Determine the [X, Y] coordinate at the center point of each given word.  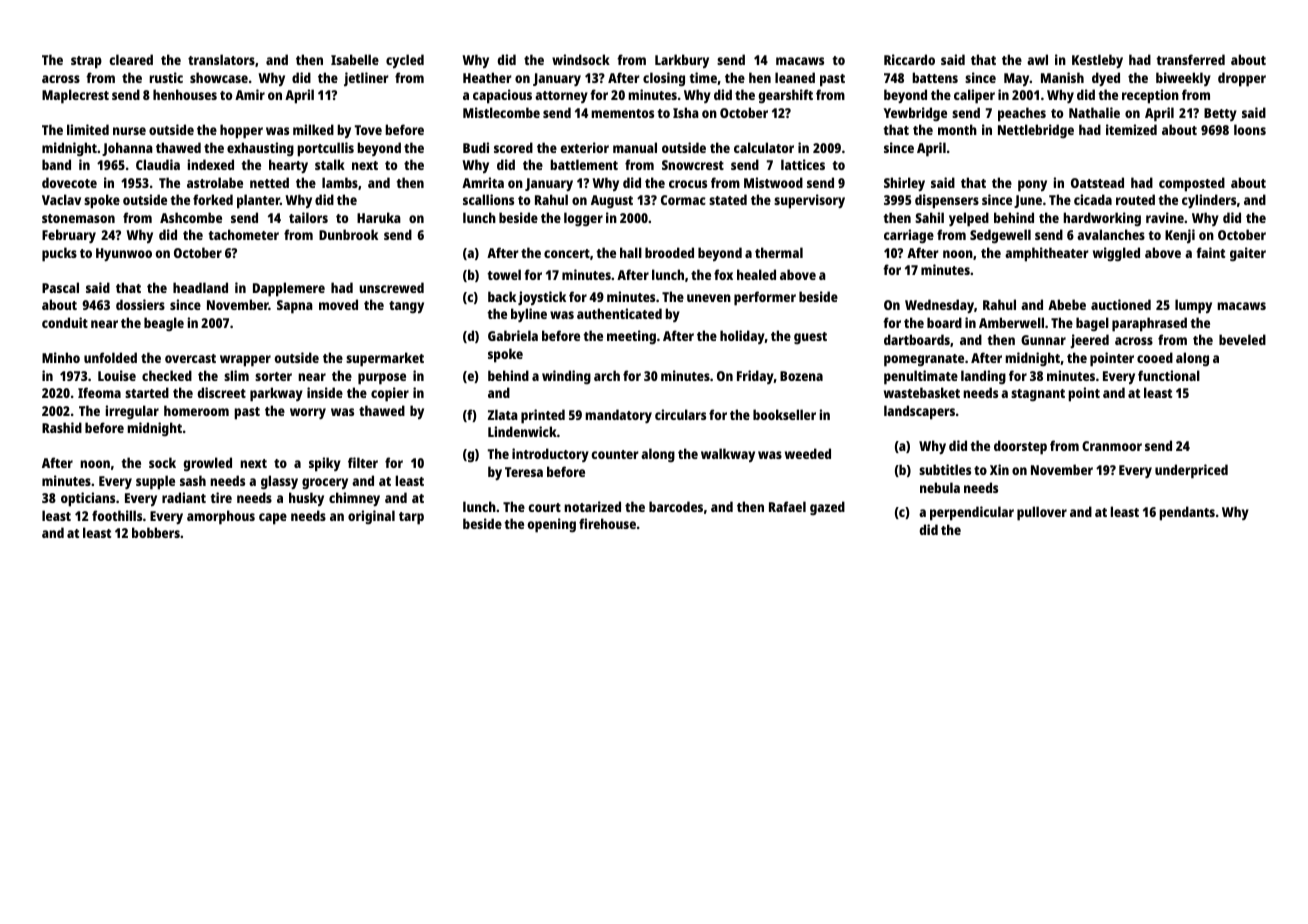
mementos [622, 113]
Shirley [904, 184]
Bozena [801, 376]
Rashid [62, 427]
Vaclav [61, 199]
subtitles [945, 469]
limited [88, 129]
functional [1169, 375]
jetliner [366, 79]
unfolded [110, 357]
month [957, 129]
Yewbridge [915, 114]
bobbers [156, 532]
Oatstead [1097, 182]
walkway [728, 455]
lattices [803, 164]
